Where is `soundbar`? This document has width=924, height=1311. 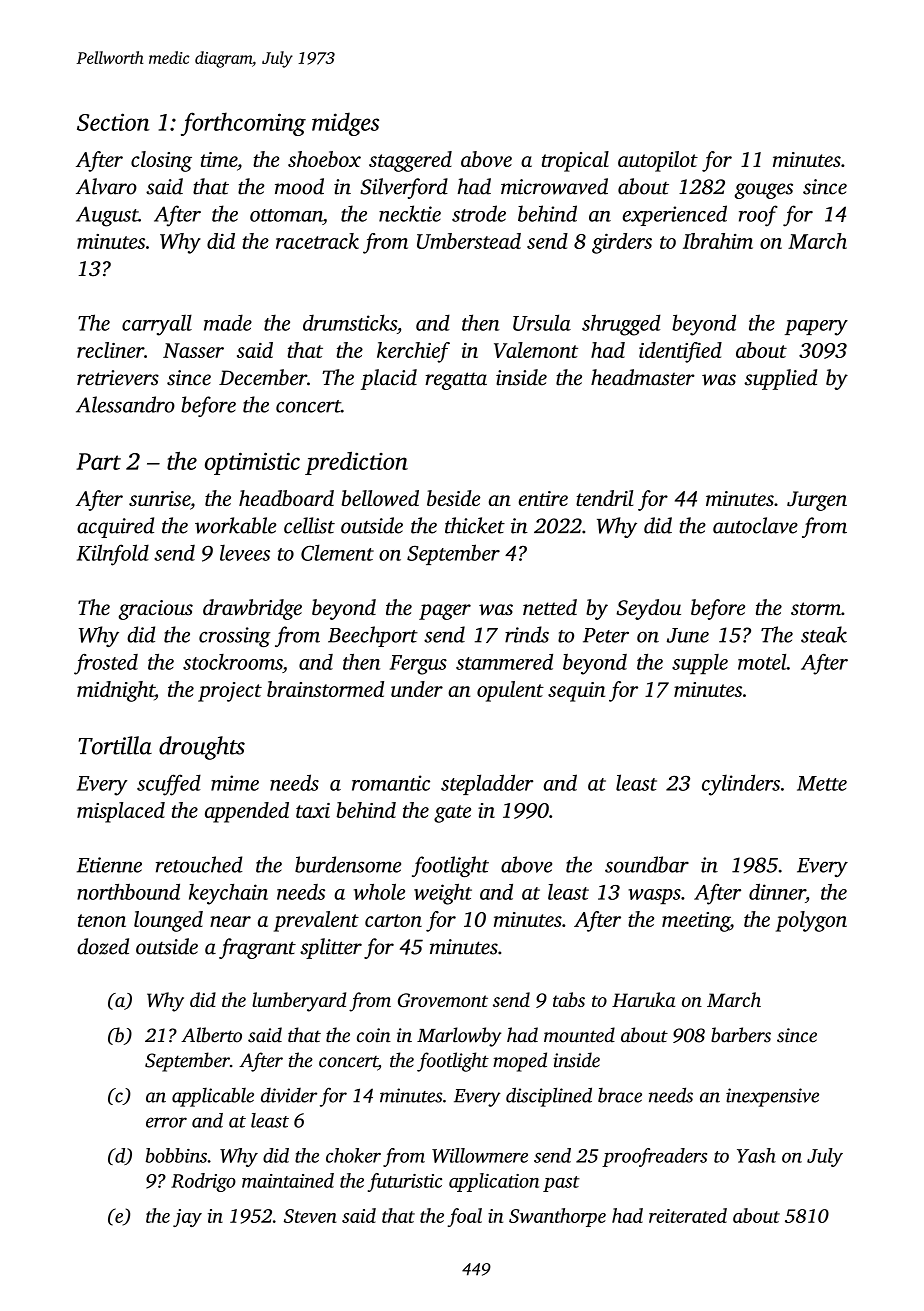 soundbar is located at coordinates (647, 864).
